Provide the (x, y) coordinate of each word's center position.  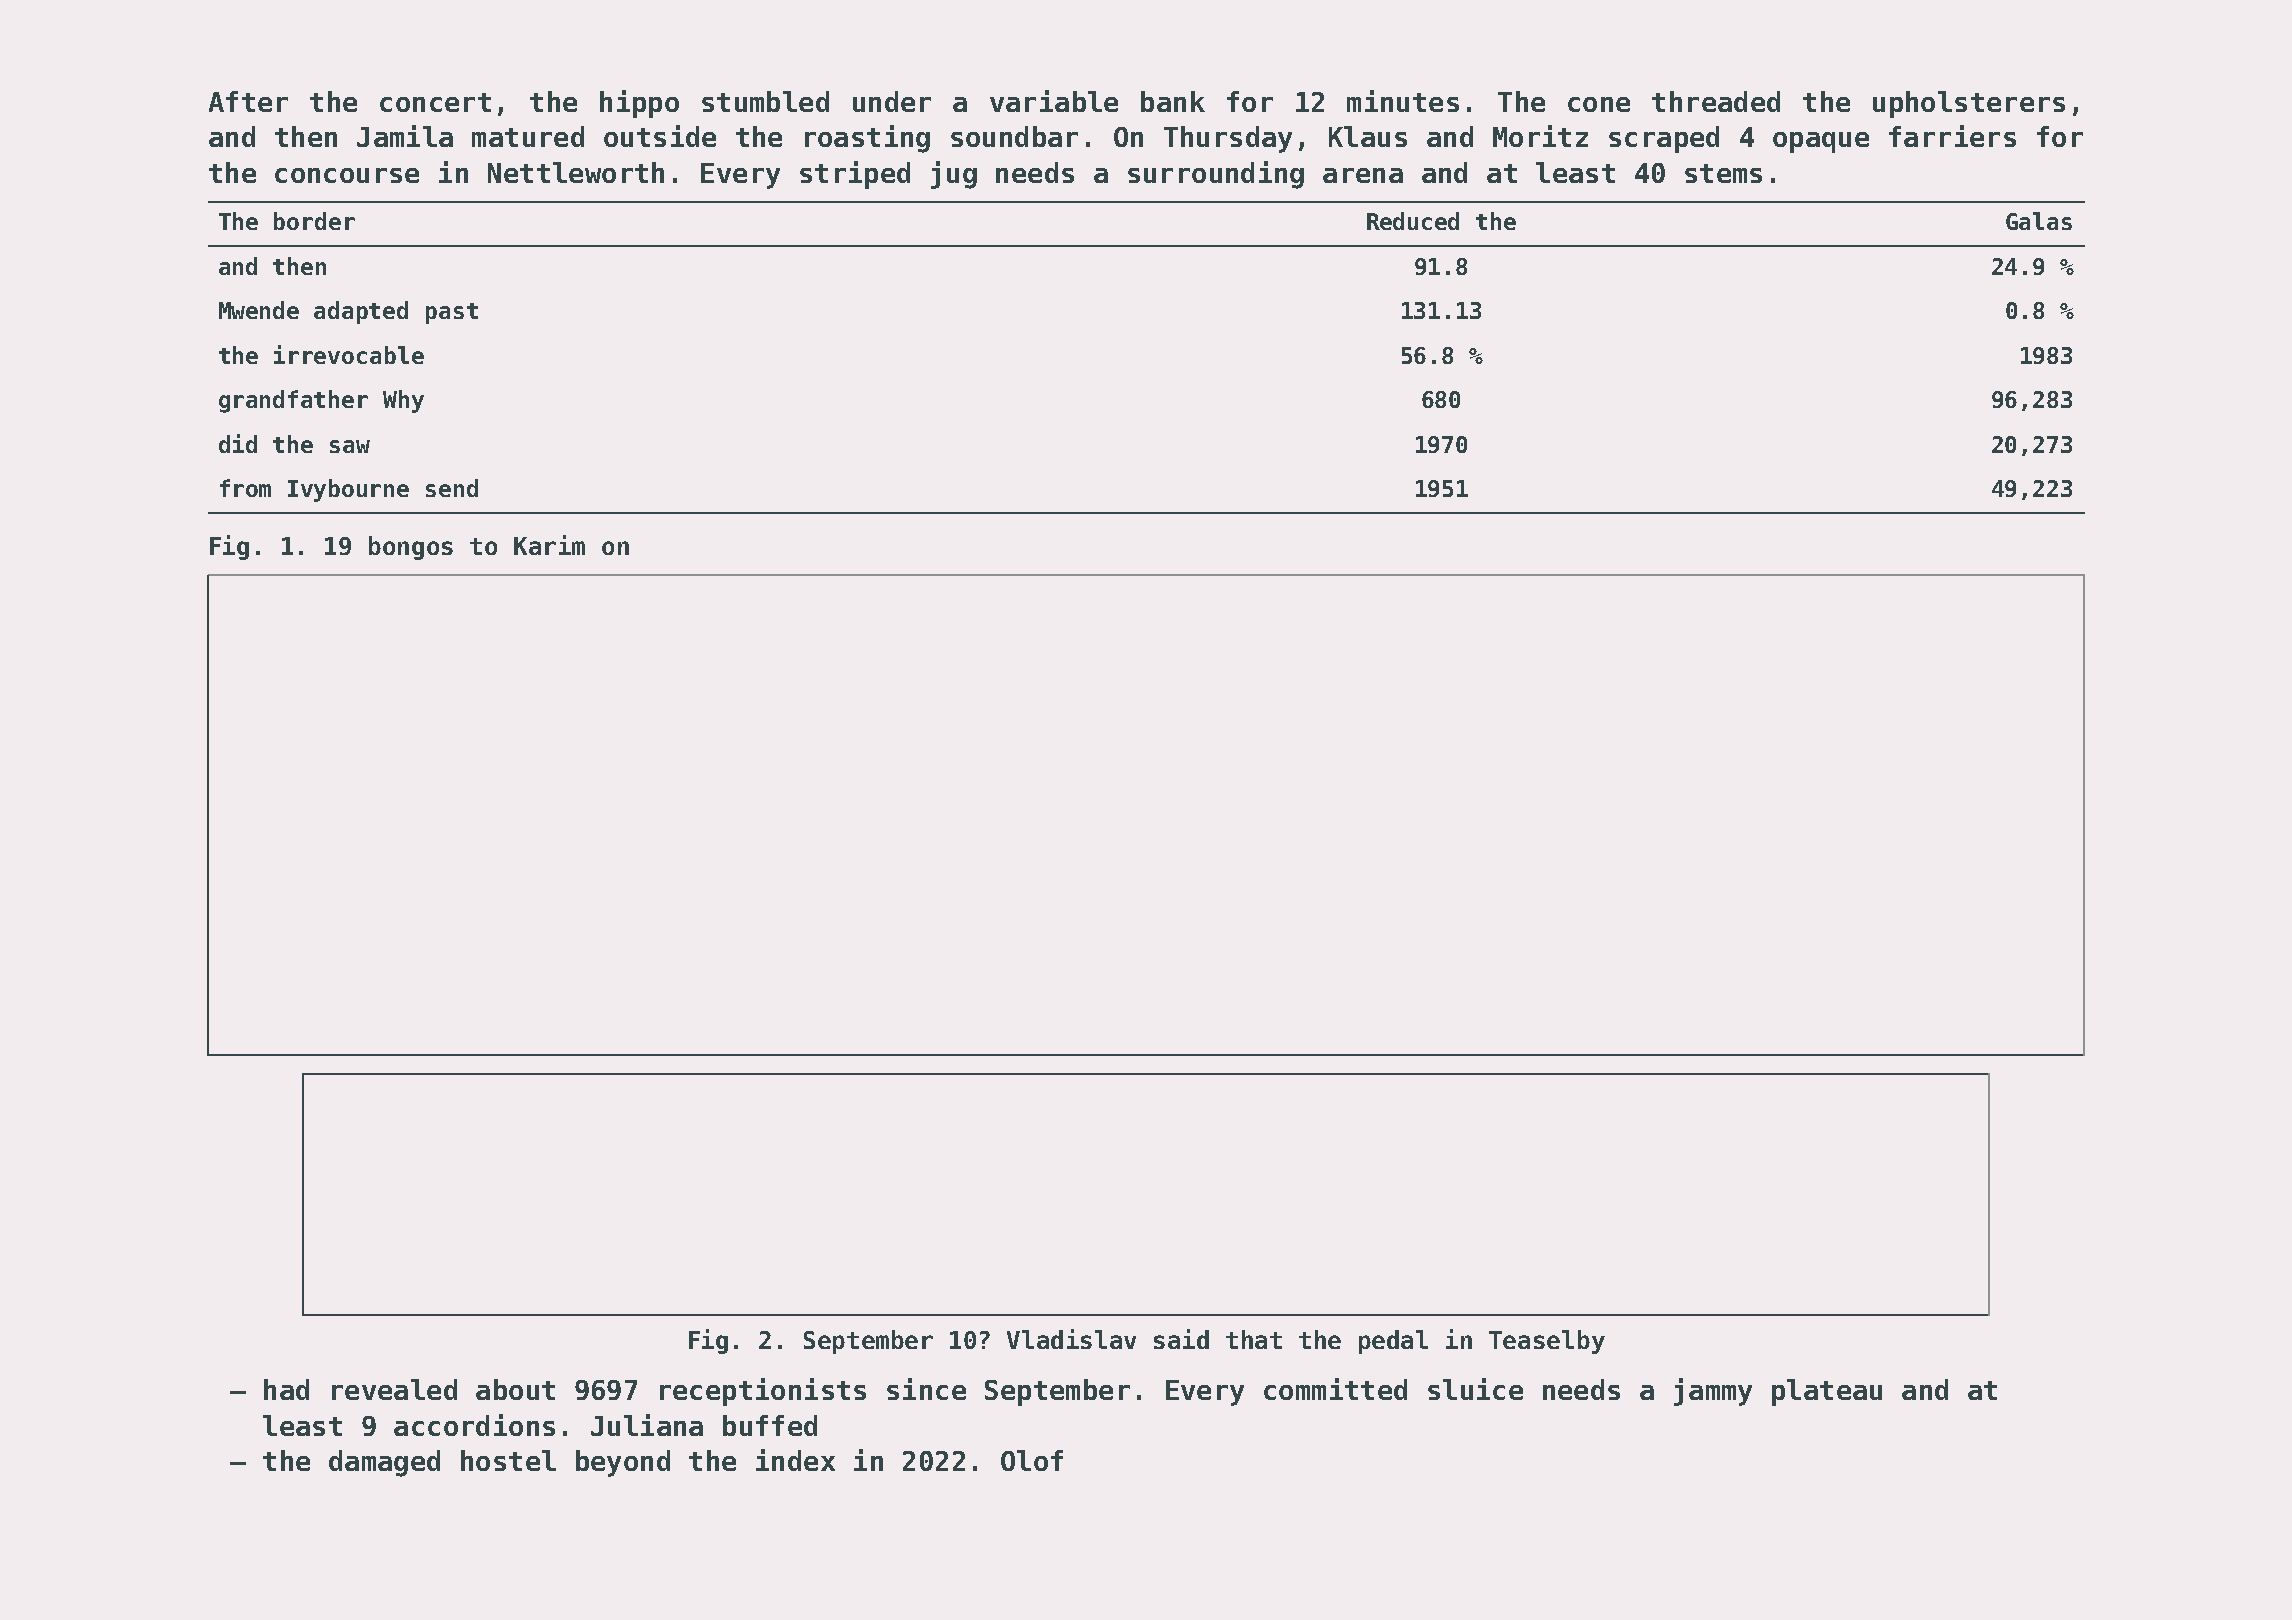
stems (1723, 173)
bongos (411, 548)
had (286, 1389)
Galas (2039, 221)
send (452, 488)
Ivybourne (348, 490)
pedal (1393, 1342)
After (248, 101)
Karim (549, 545)
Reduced (1413, 221)
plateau (1827, 1392)
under (892, 101)
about (515, 1389)
